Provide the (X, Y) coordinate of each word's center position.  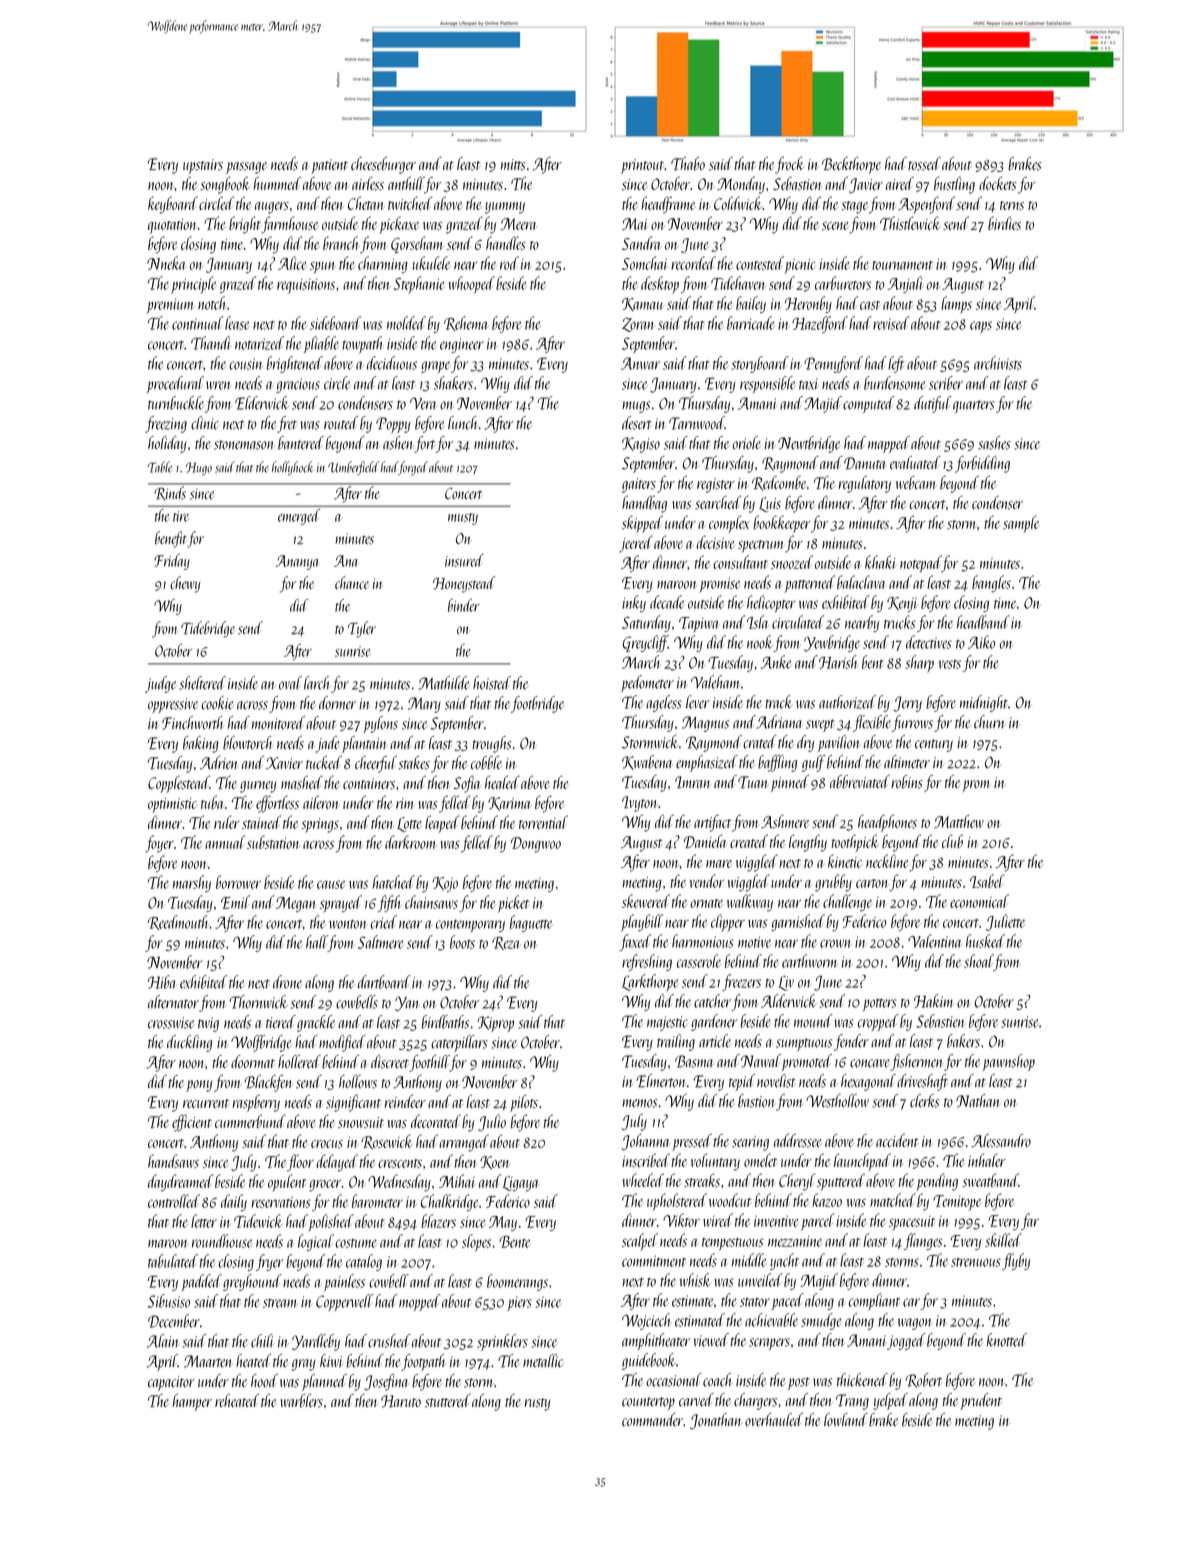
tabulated (173, 1261)
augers (272, 208)
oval (290, 683)
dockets (998, 183)
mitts (513, 165)
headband (983, 622)
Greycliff (645, 643)
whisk (695, 1280)
